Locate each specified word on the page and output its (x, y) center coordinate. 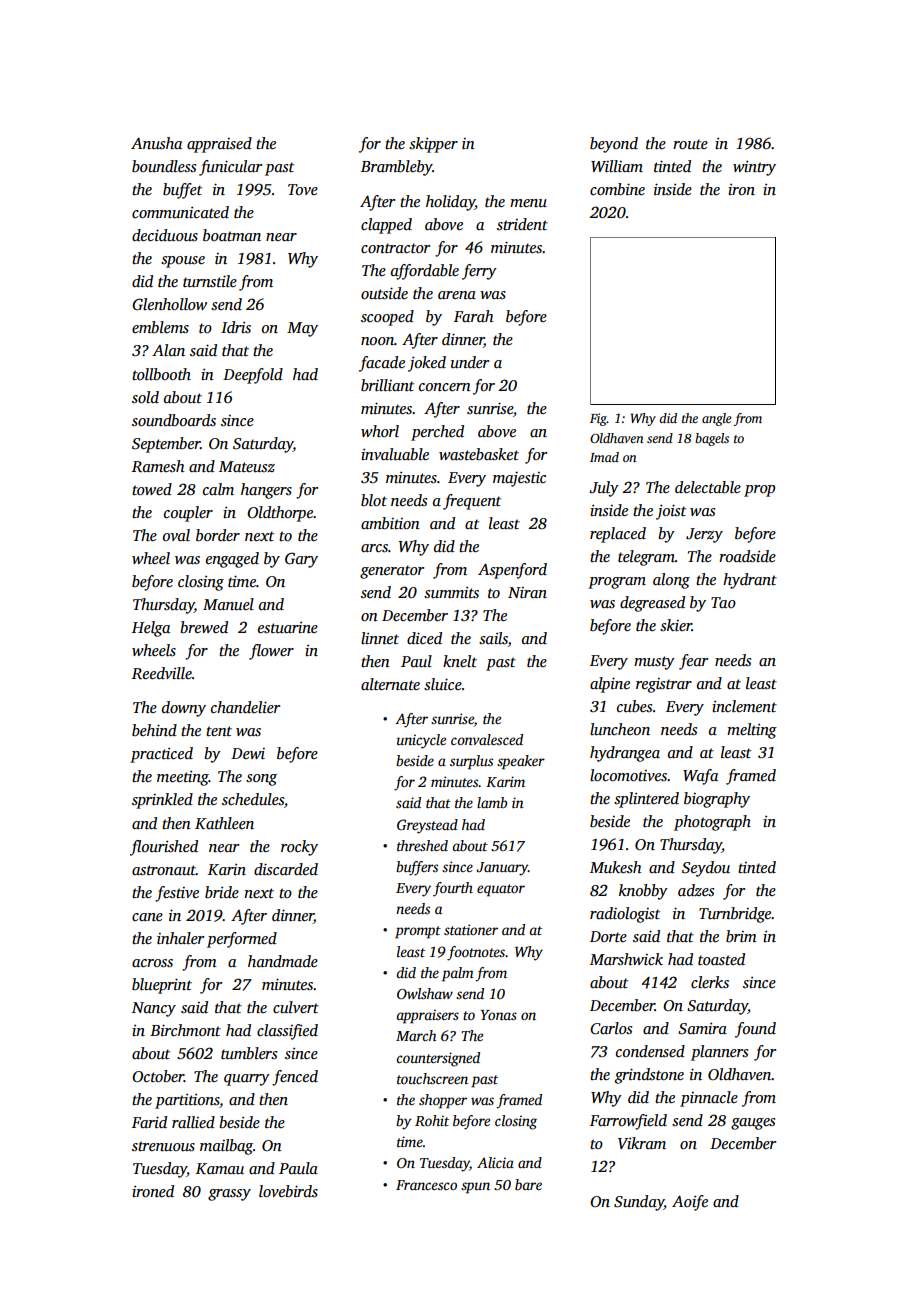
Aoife (690, 1203)
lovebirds (288, 1191)
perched (437, 433)
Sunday (639, 1203)
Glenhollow (169, 304)
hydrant (750, 581)
